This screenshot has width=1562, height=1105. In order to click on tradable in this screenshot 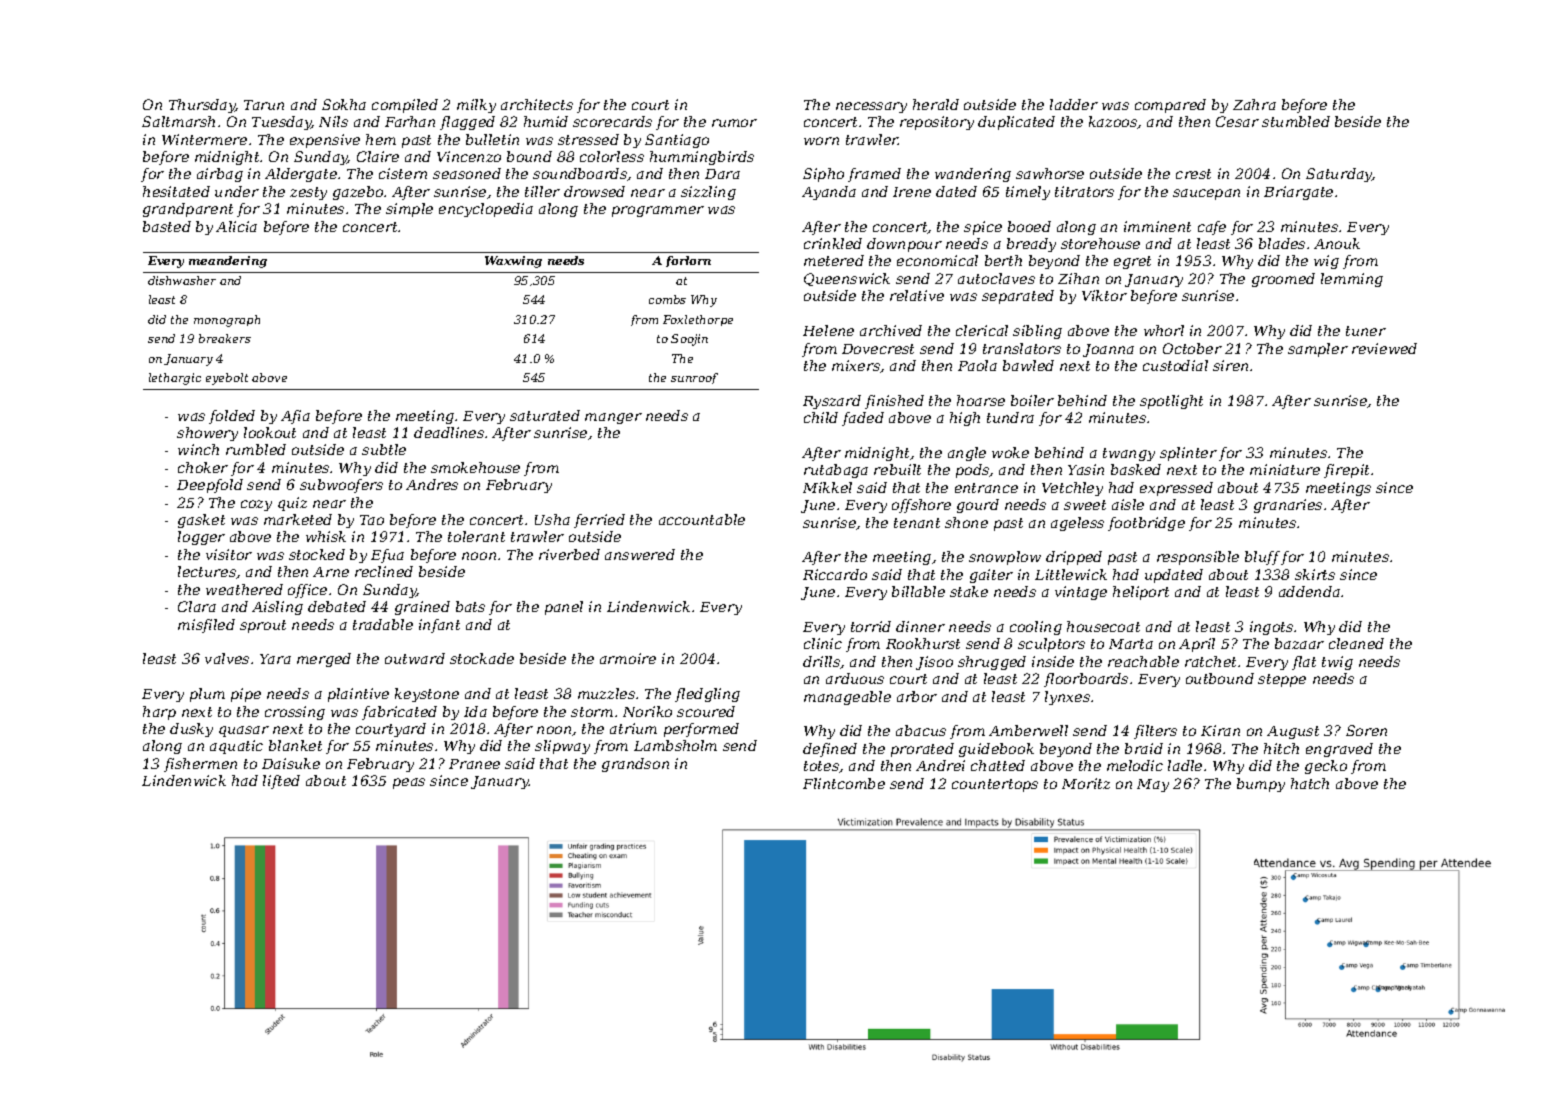, I will do `click(383, 624)`.
